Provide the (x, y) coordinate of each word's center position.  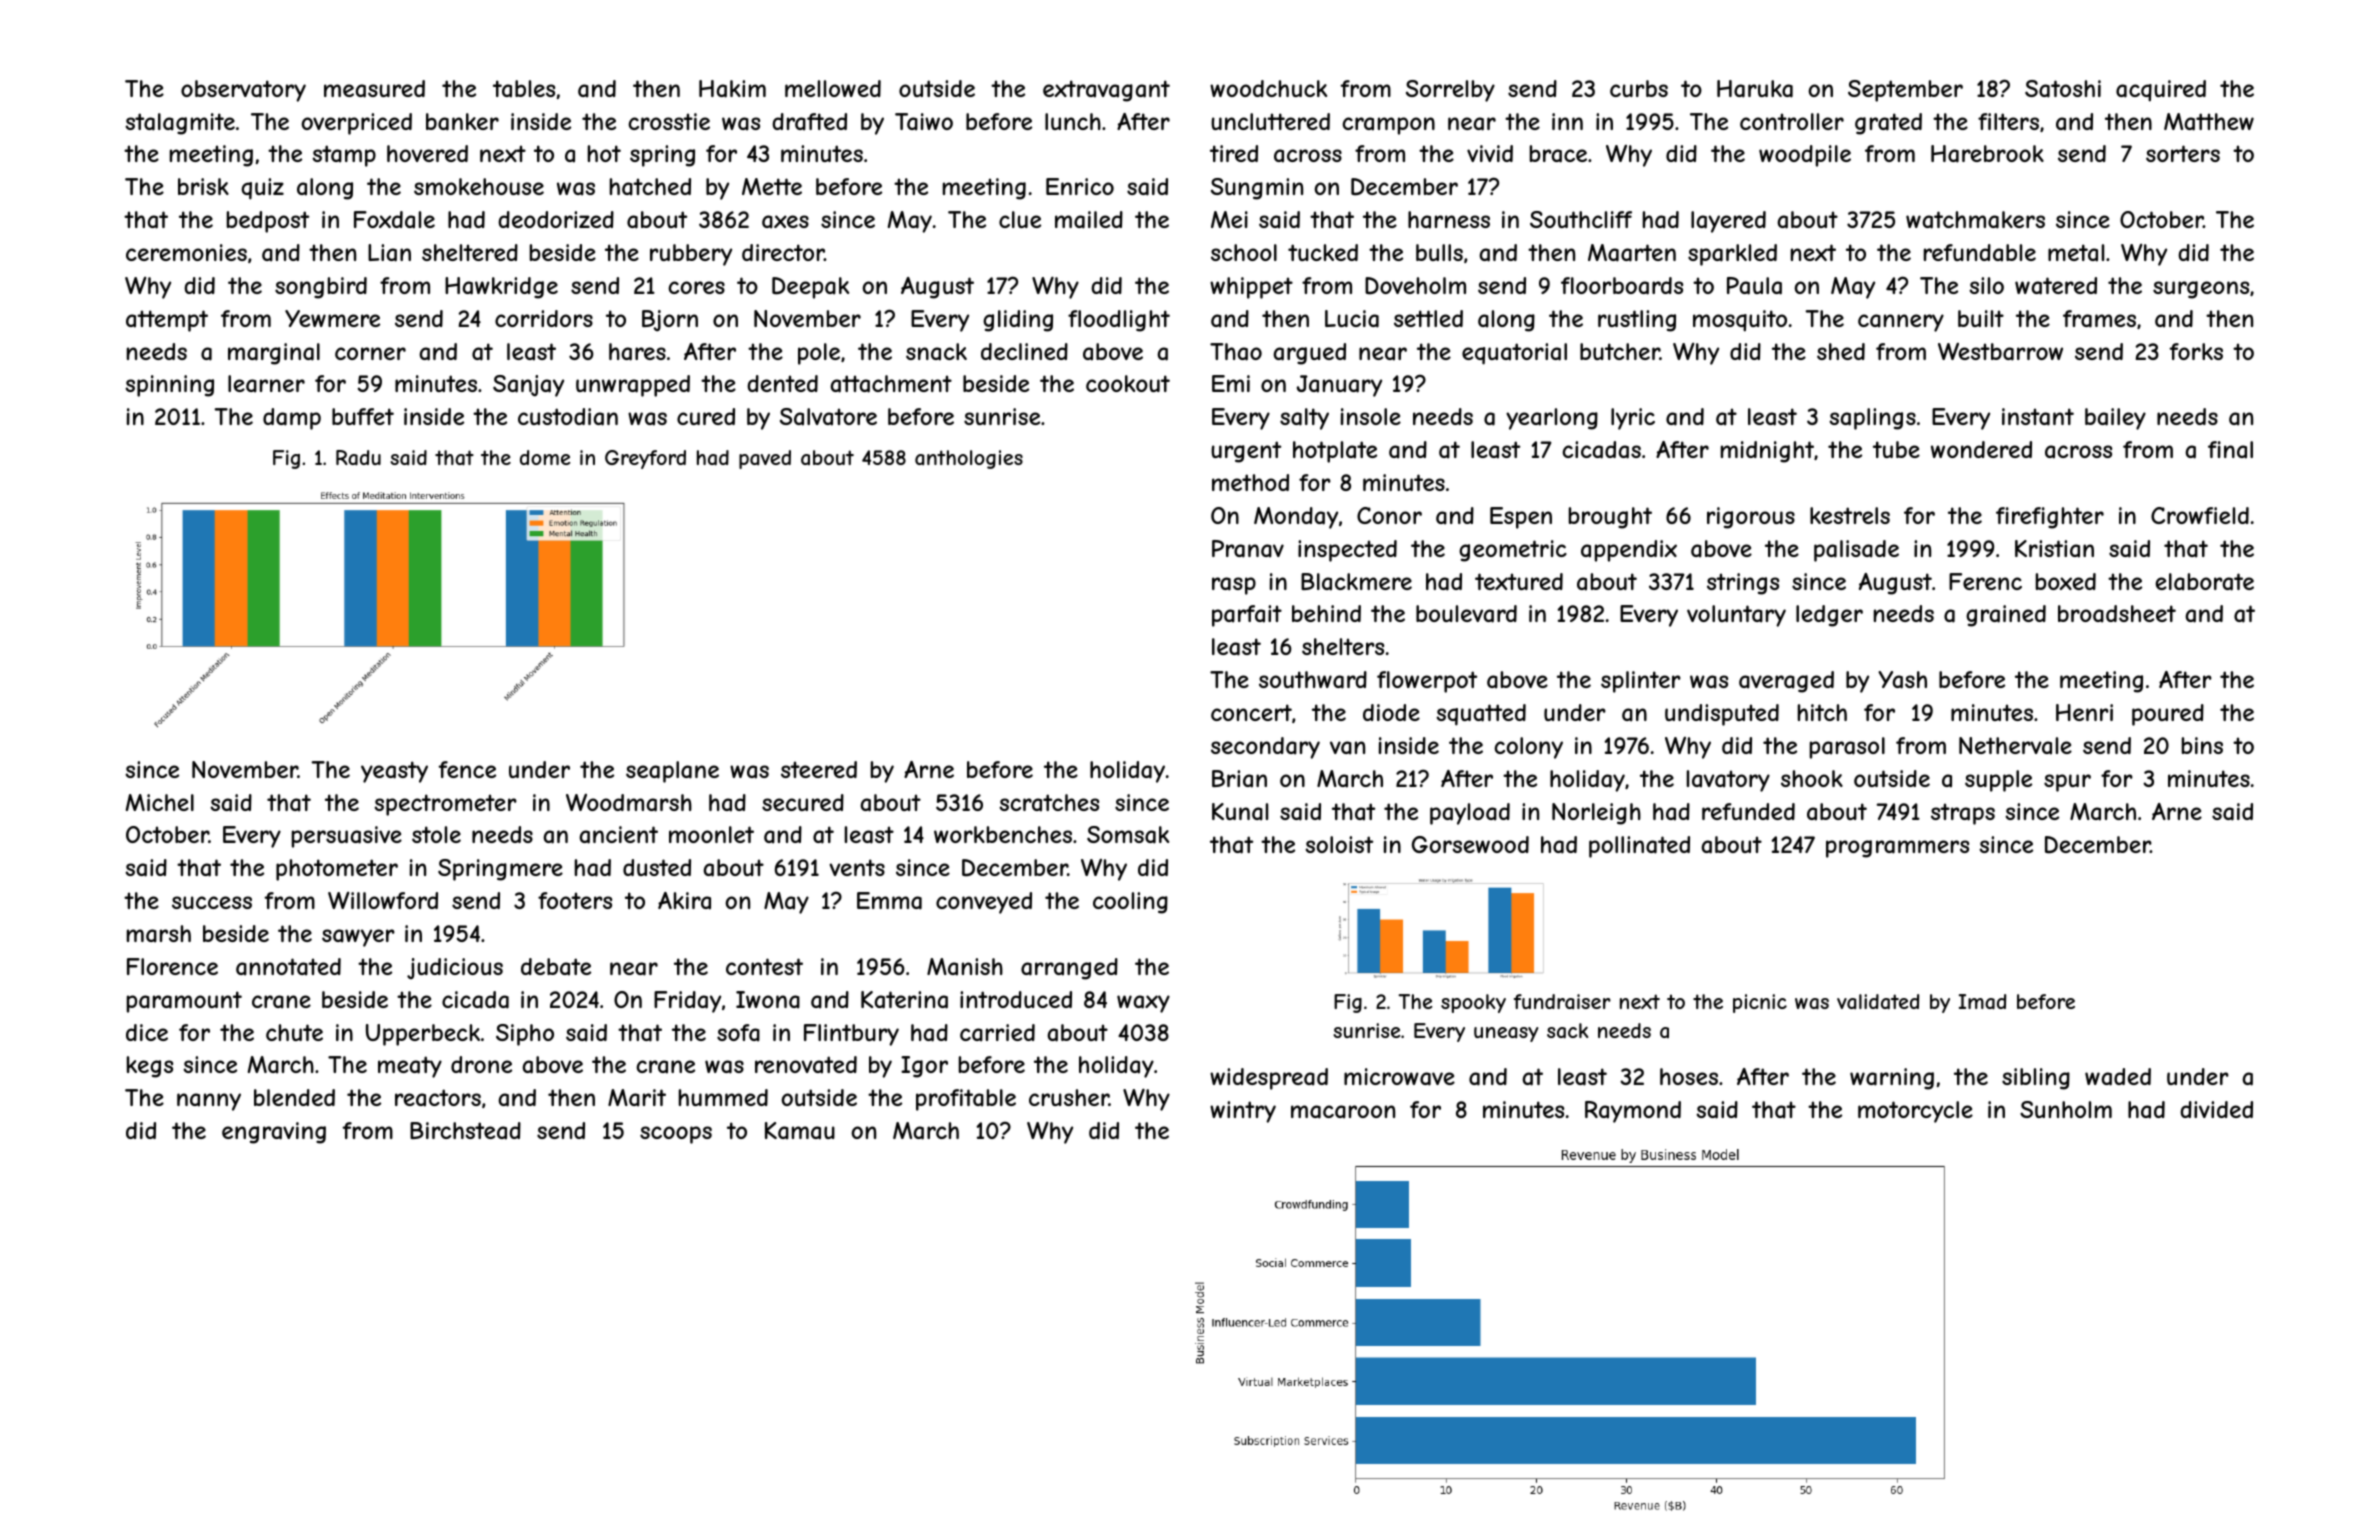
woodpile (1805, 156)
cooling (1130, 903)
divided (2216, 1109)
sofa (738, 1033)
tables (524, 89)
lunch (1073, 121)
